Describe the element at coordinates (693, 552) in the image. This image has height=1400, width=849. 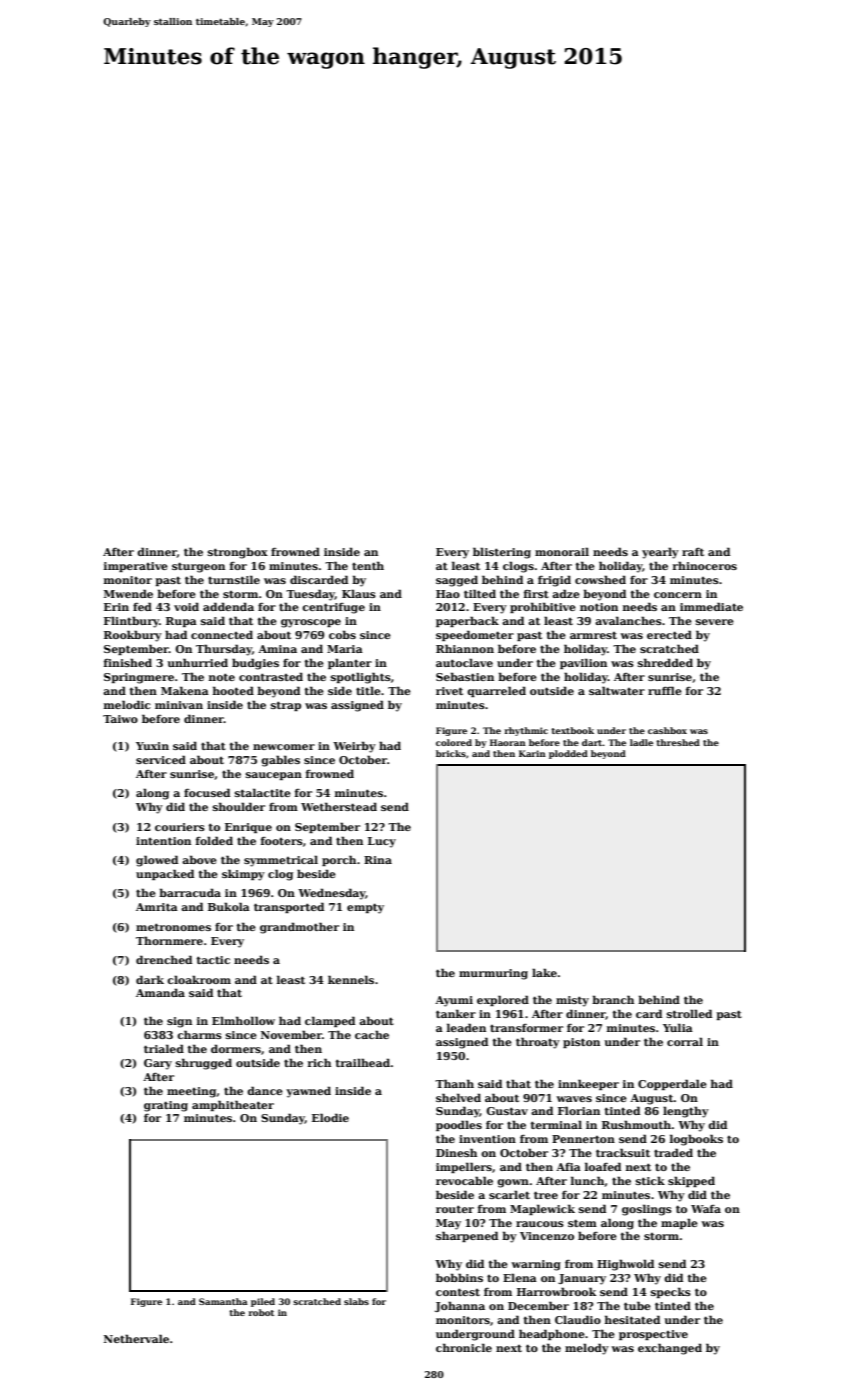
I see `raft` at that location.
